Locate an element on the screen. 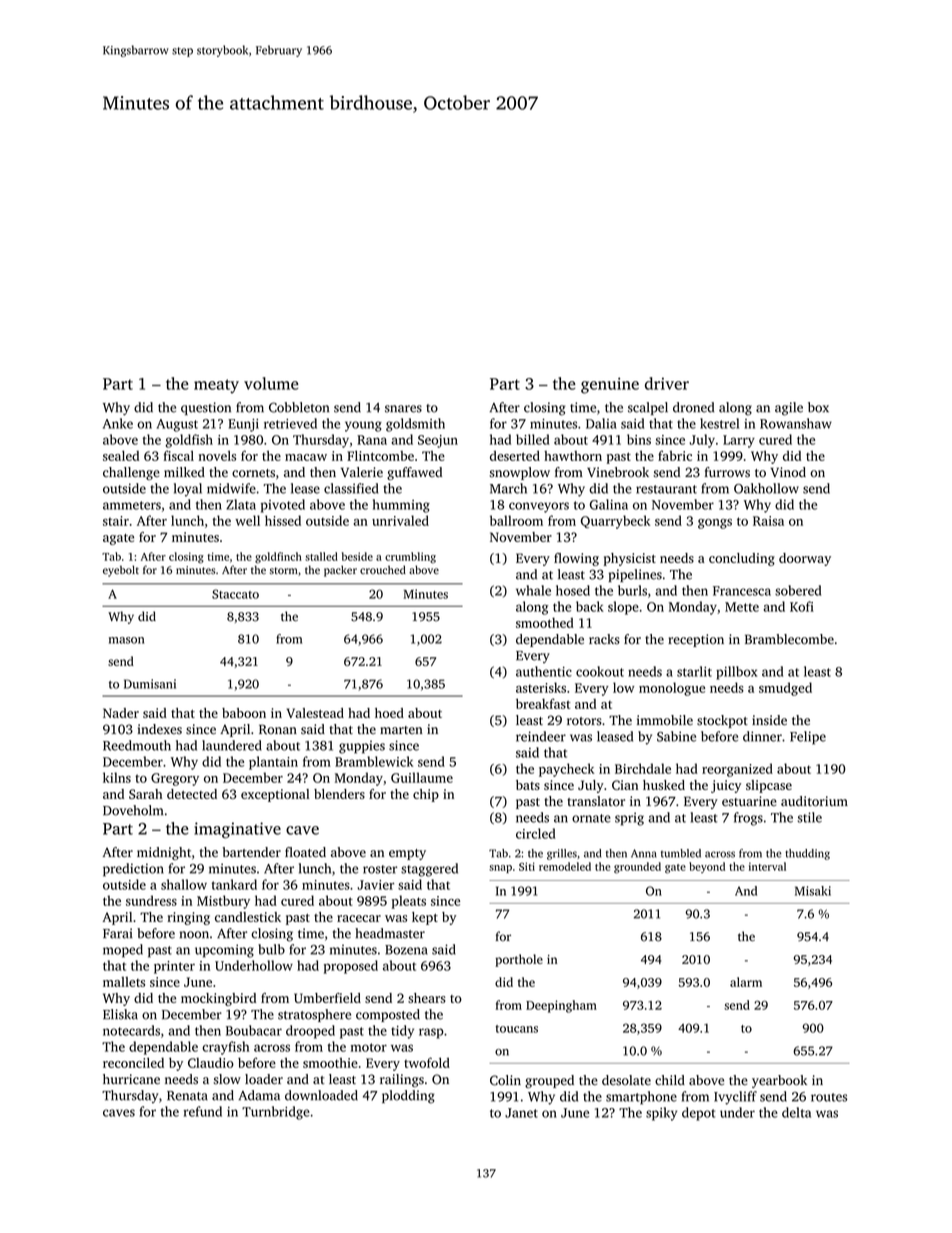  reorganized is located at coordinates (737, 770).
